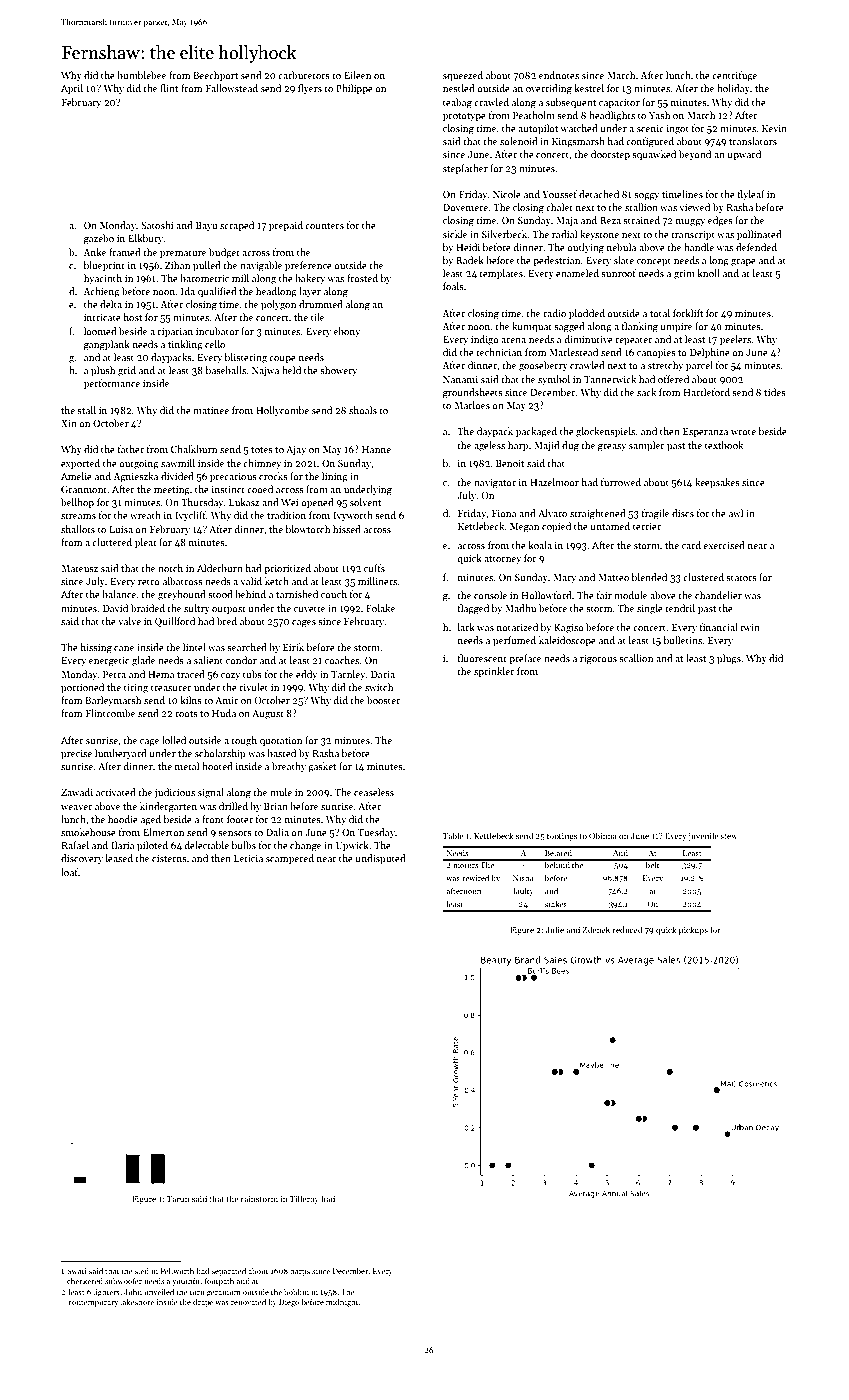  I want to click on bumblebee, so click(141, 75).
